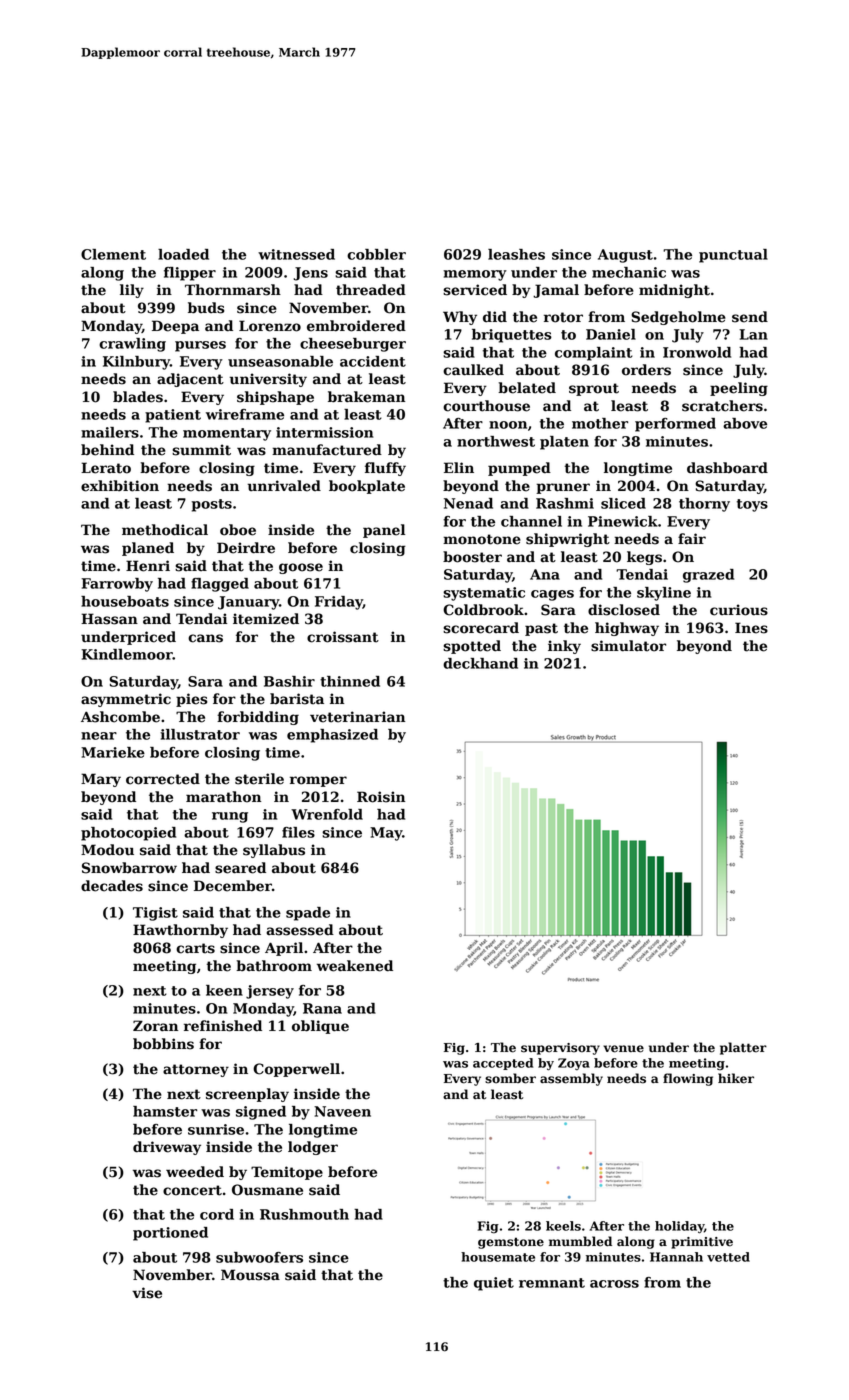 Image resolution: width=849 pixels, height=1400 pixels. I want to click on photocopied, so click(128, 834).
